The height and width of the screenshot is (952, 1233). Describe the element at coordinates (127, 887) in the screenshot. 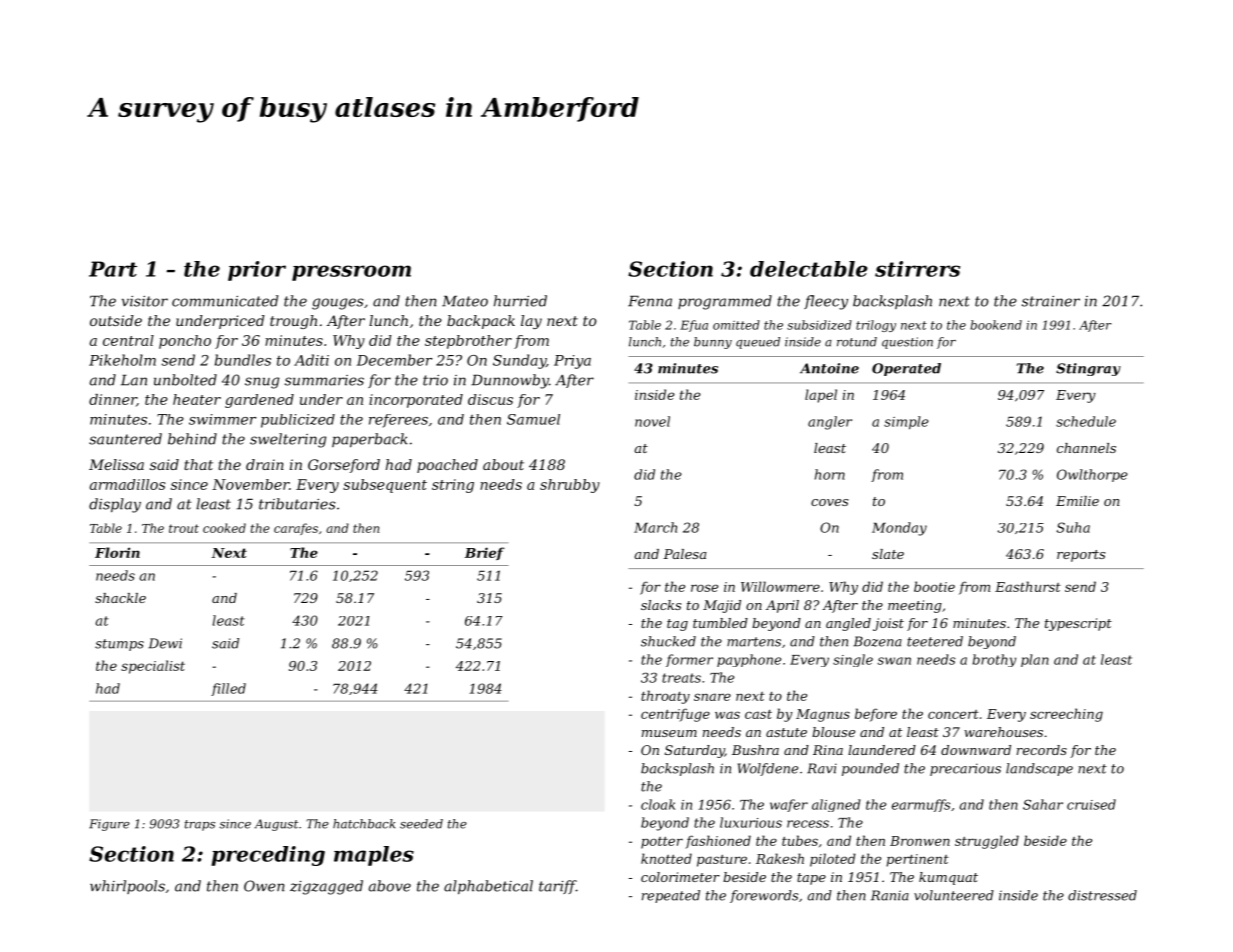

I see `whirlpools` at that location.
